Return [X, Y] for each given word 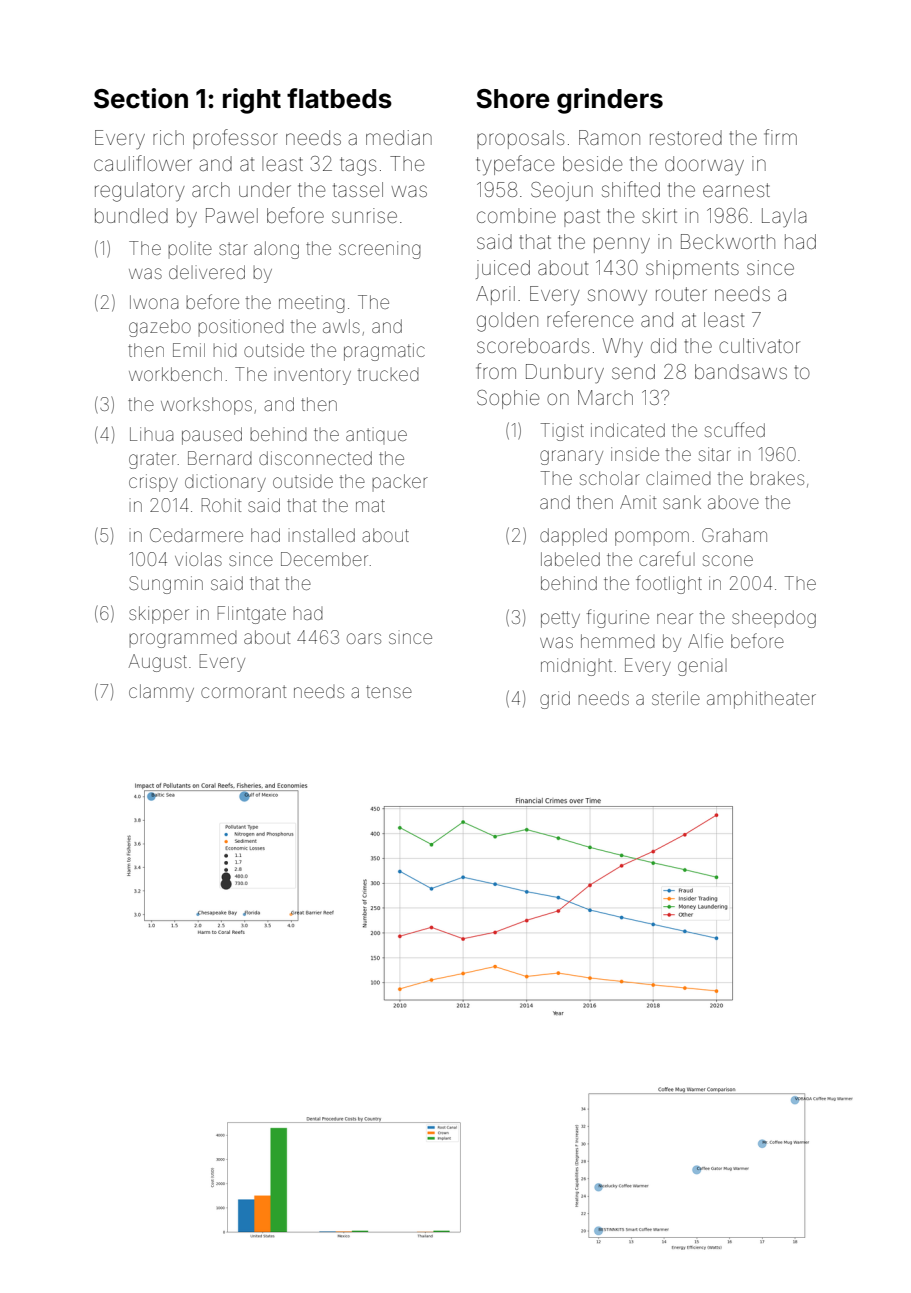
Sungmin [166, 585]
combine [516, 215]
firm [780, 137]
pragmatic [384, 352]
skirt [659, 215]
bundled [131, 215]
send [633, 371]
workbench [175, 374]
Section [141, 98]
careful [667, 558]
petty [560, 619]
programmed [183, 640]
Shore [513, 99]
